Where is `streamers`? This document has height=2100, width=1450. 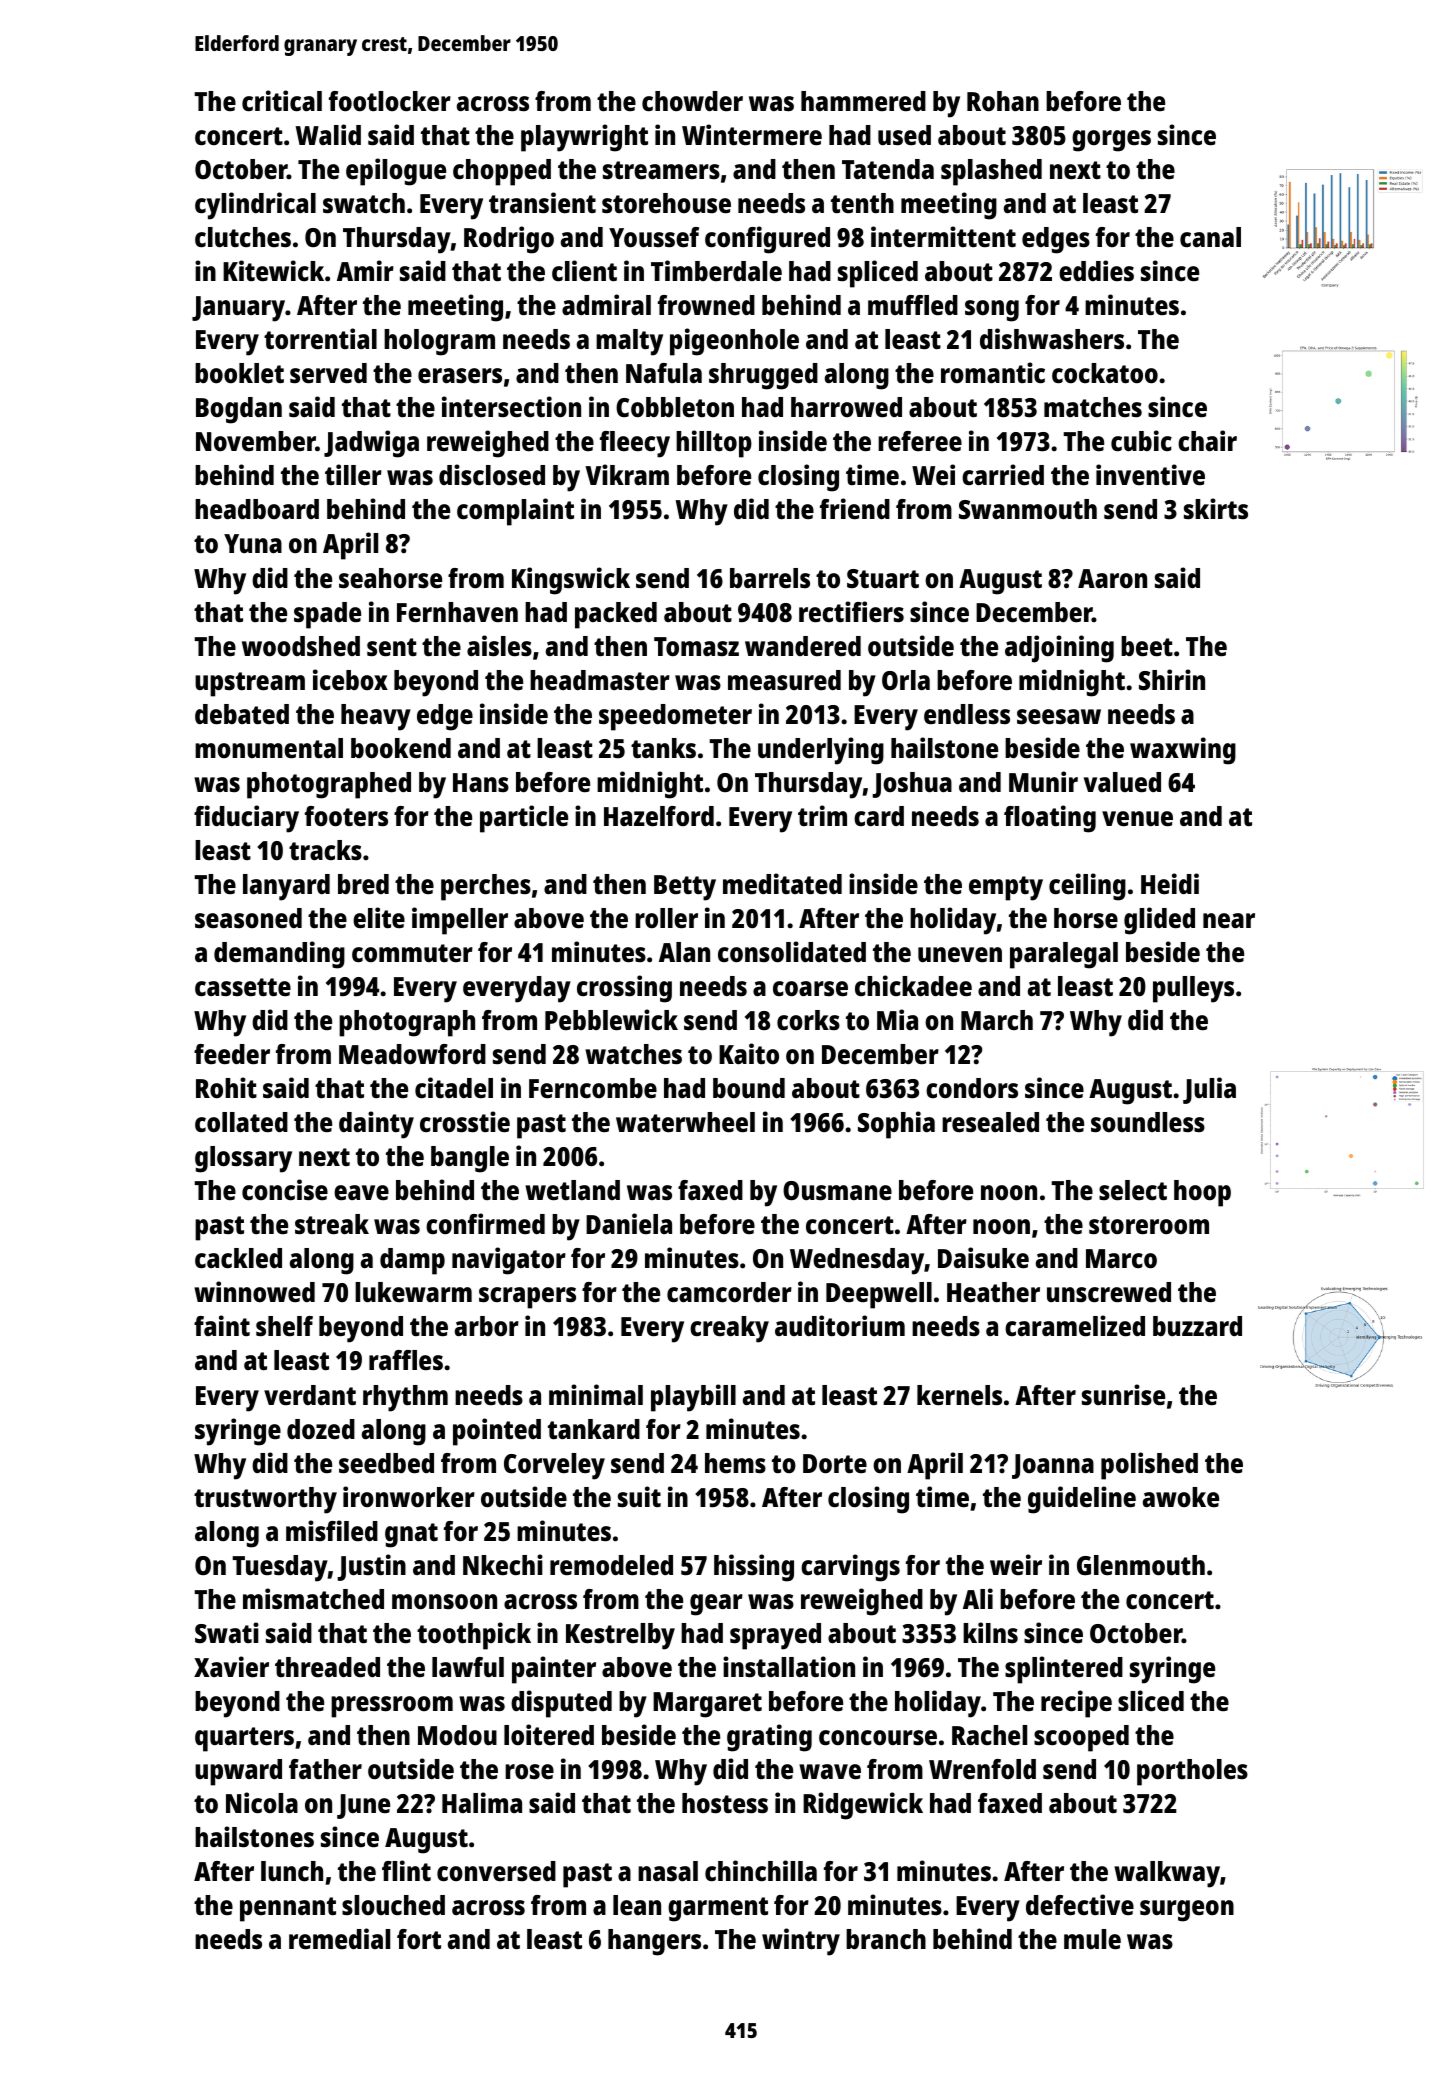
streamers is located at coordinates (661, 170).
